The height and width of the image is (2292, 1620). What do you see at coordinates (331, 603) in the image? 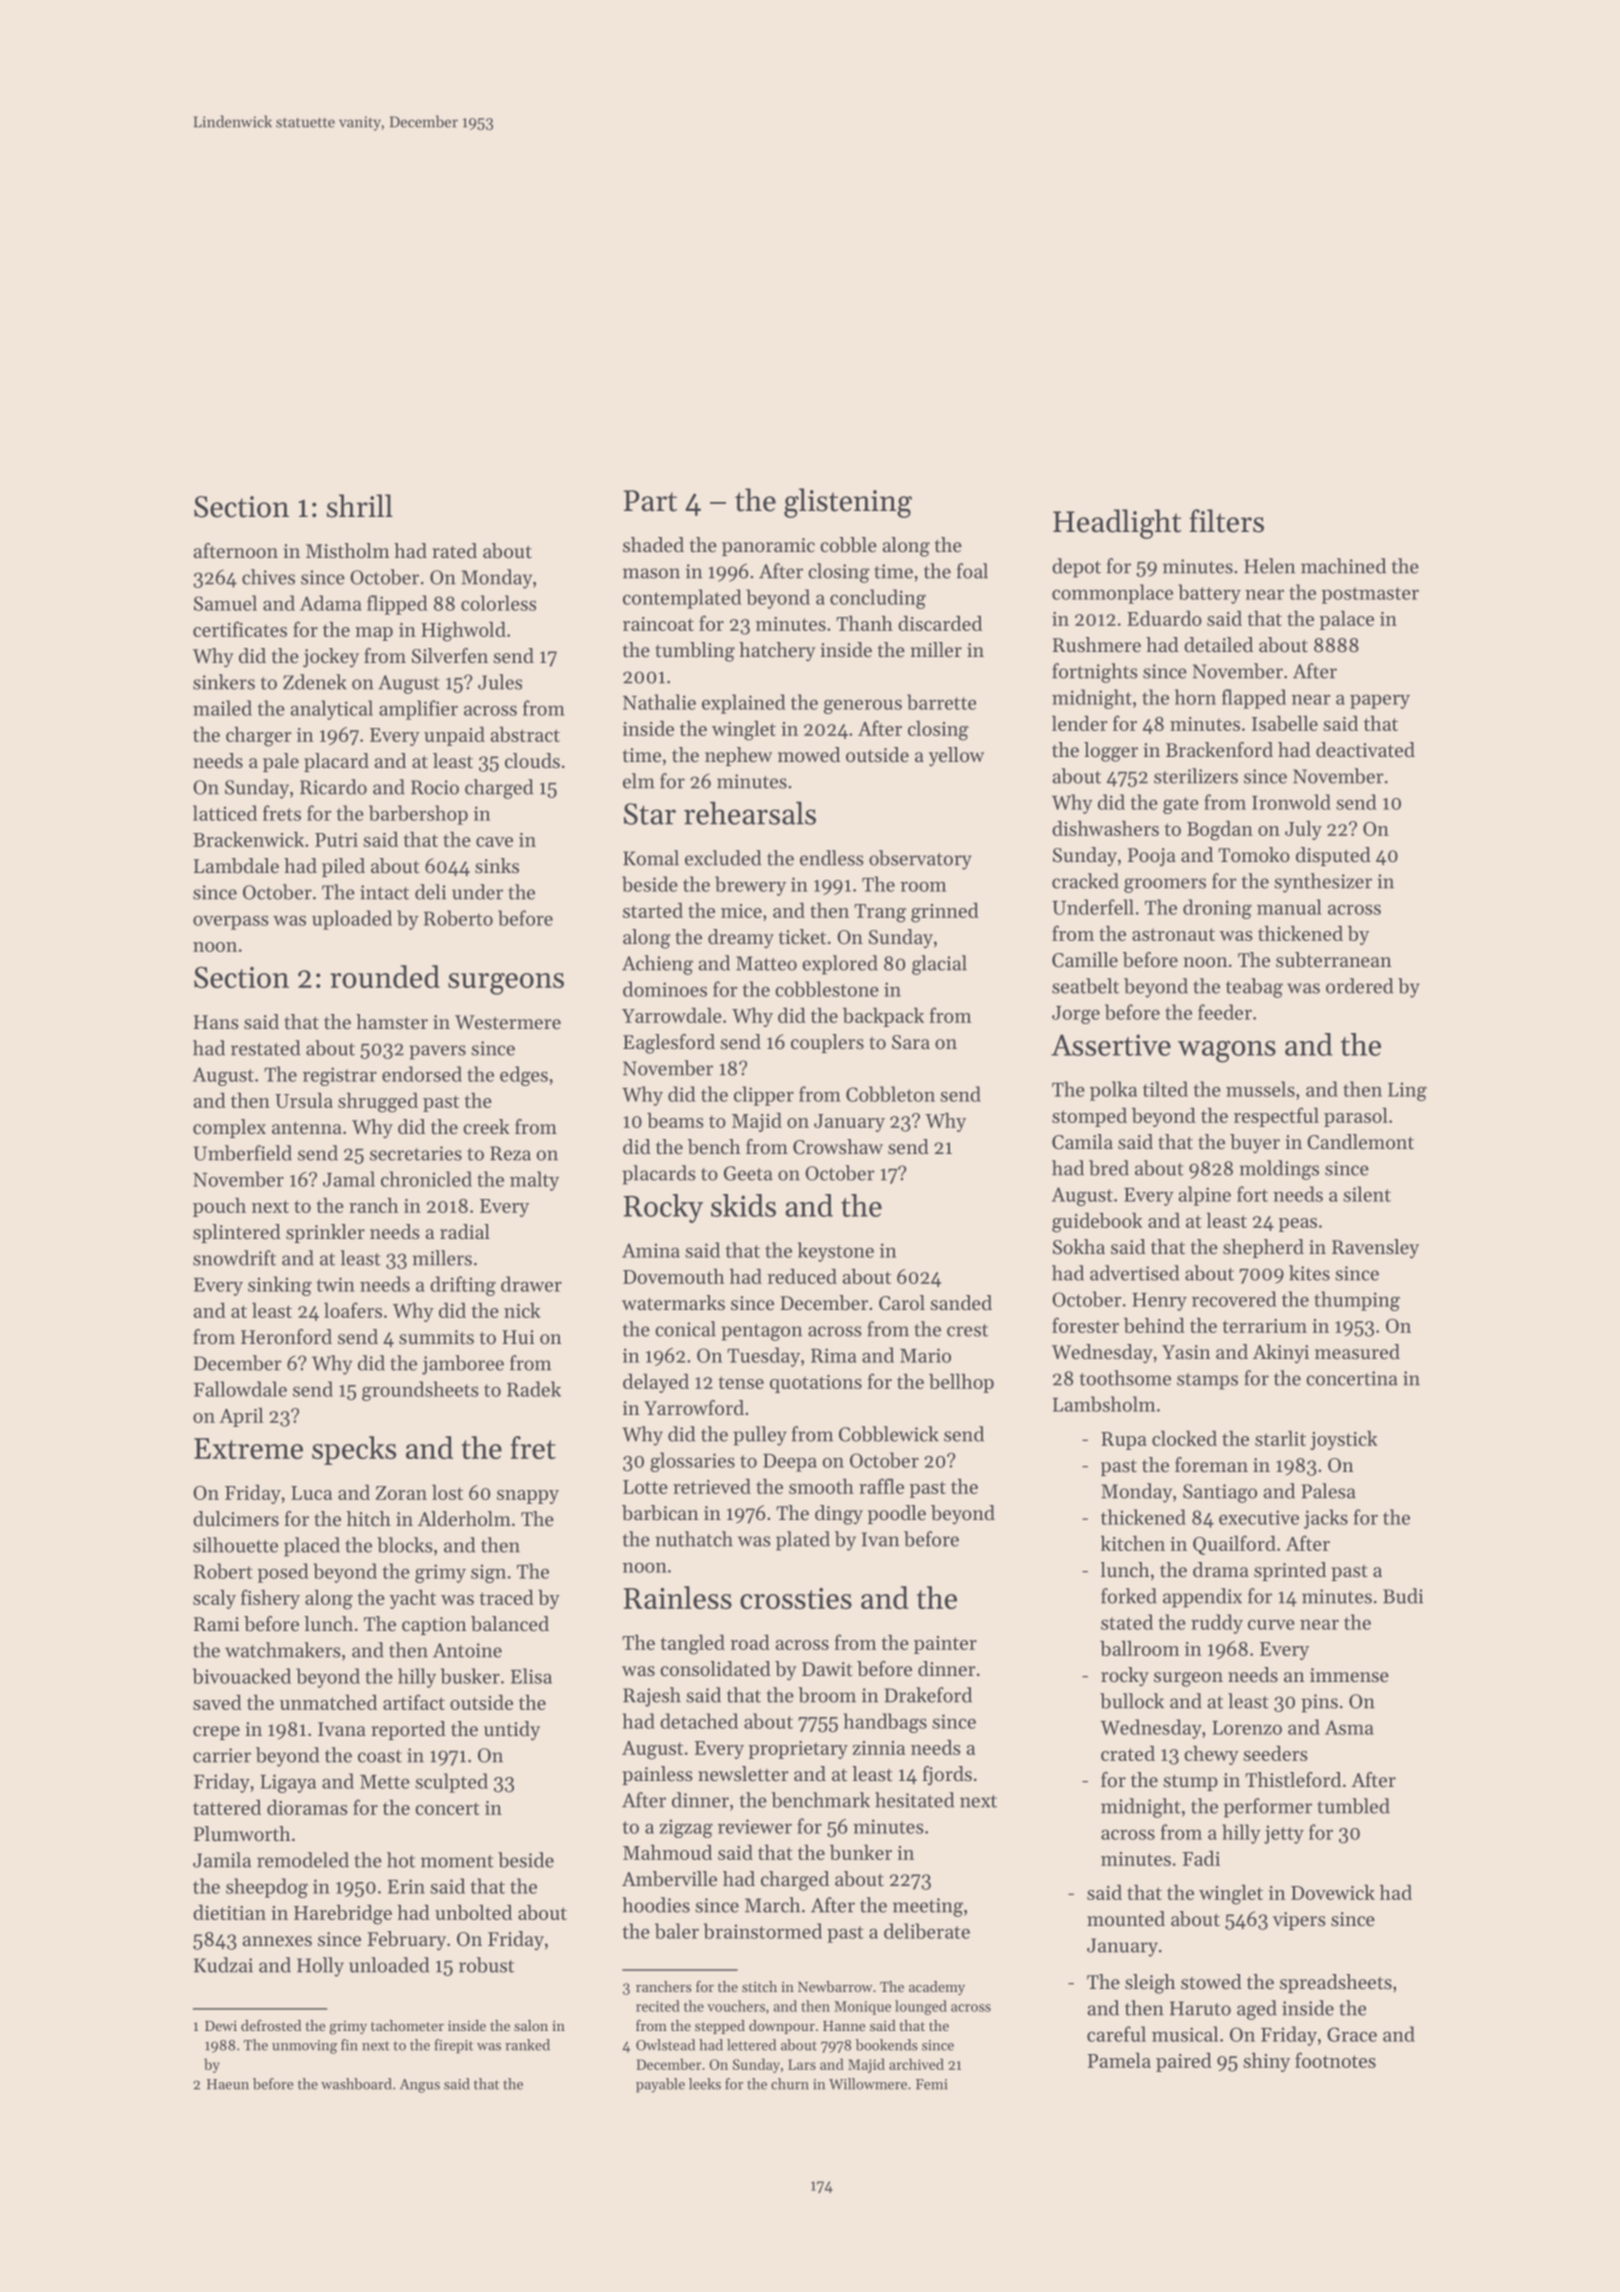
I see `Adama` at bounding box center [331, 603].
